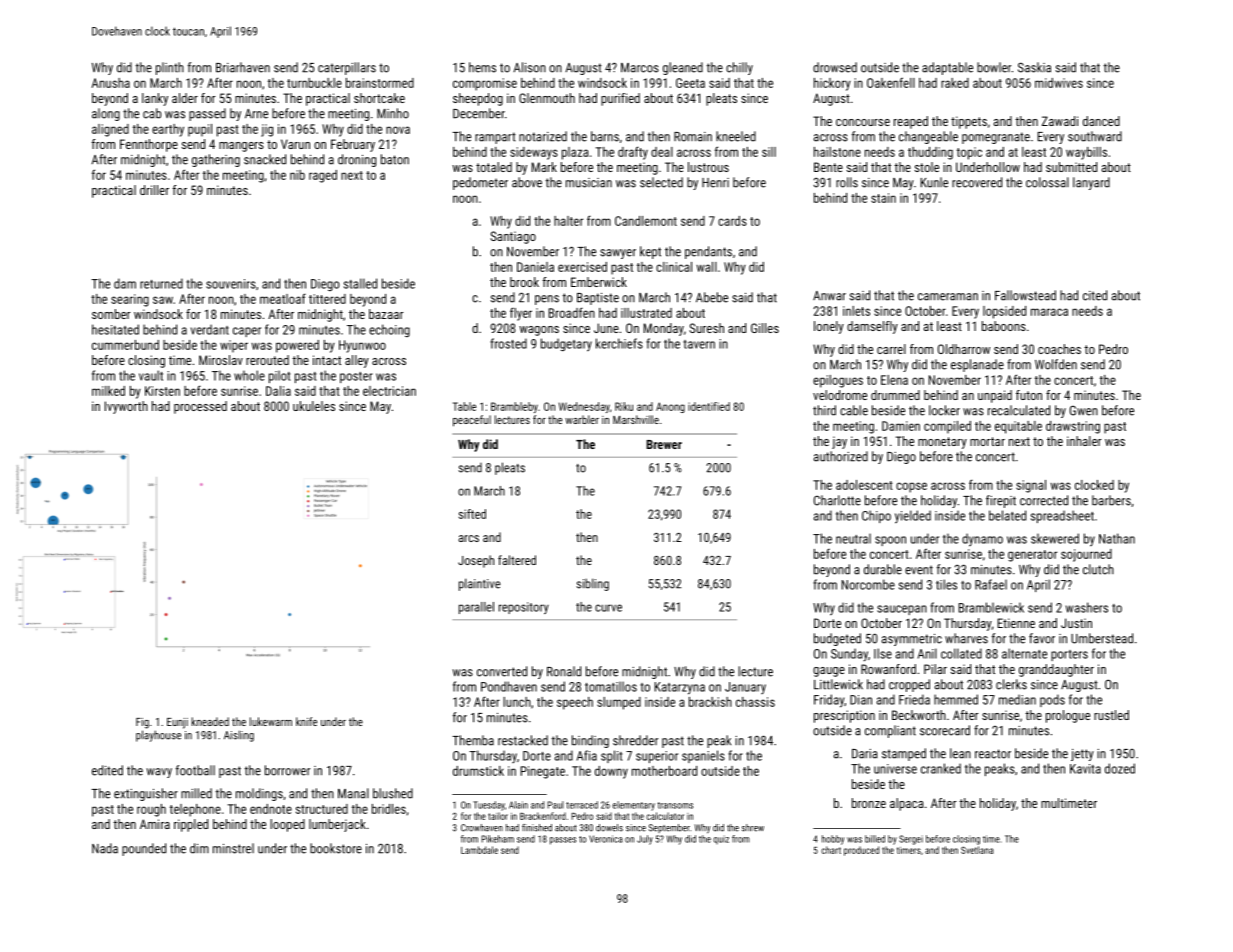 The image size is (1233, 952). I want to click on clutch, so click(1098, 569).
